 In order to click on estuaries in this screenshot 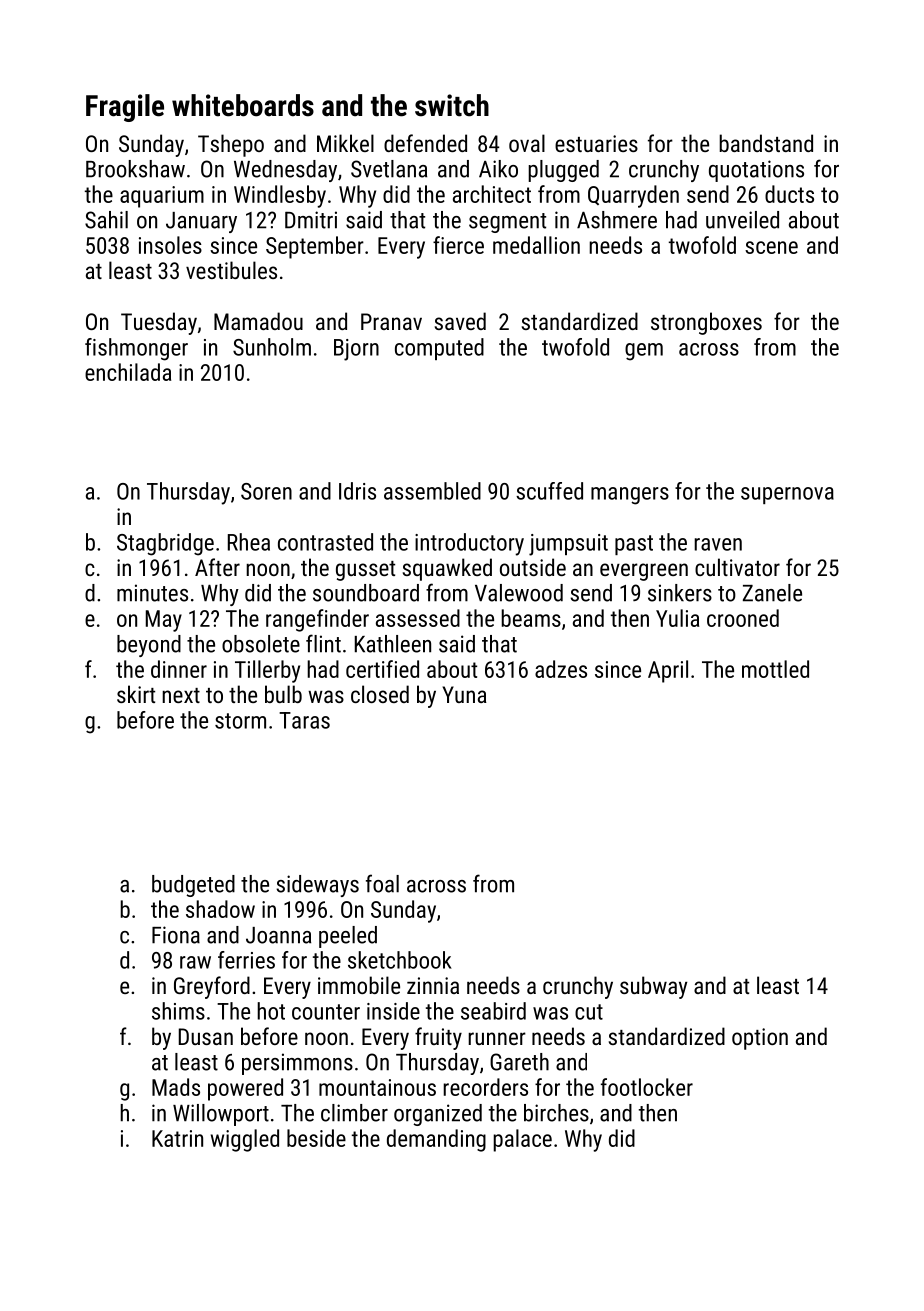, I will do `click(596, 143)`.
